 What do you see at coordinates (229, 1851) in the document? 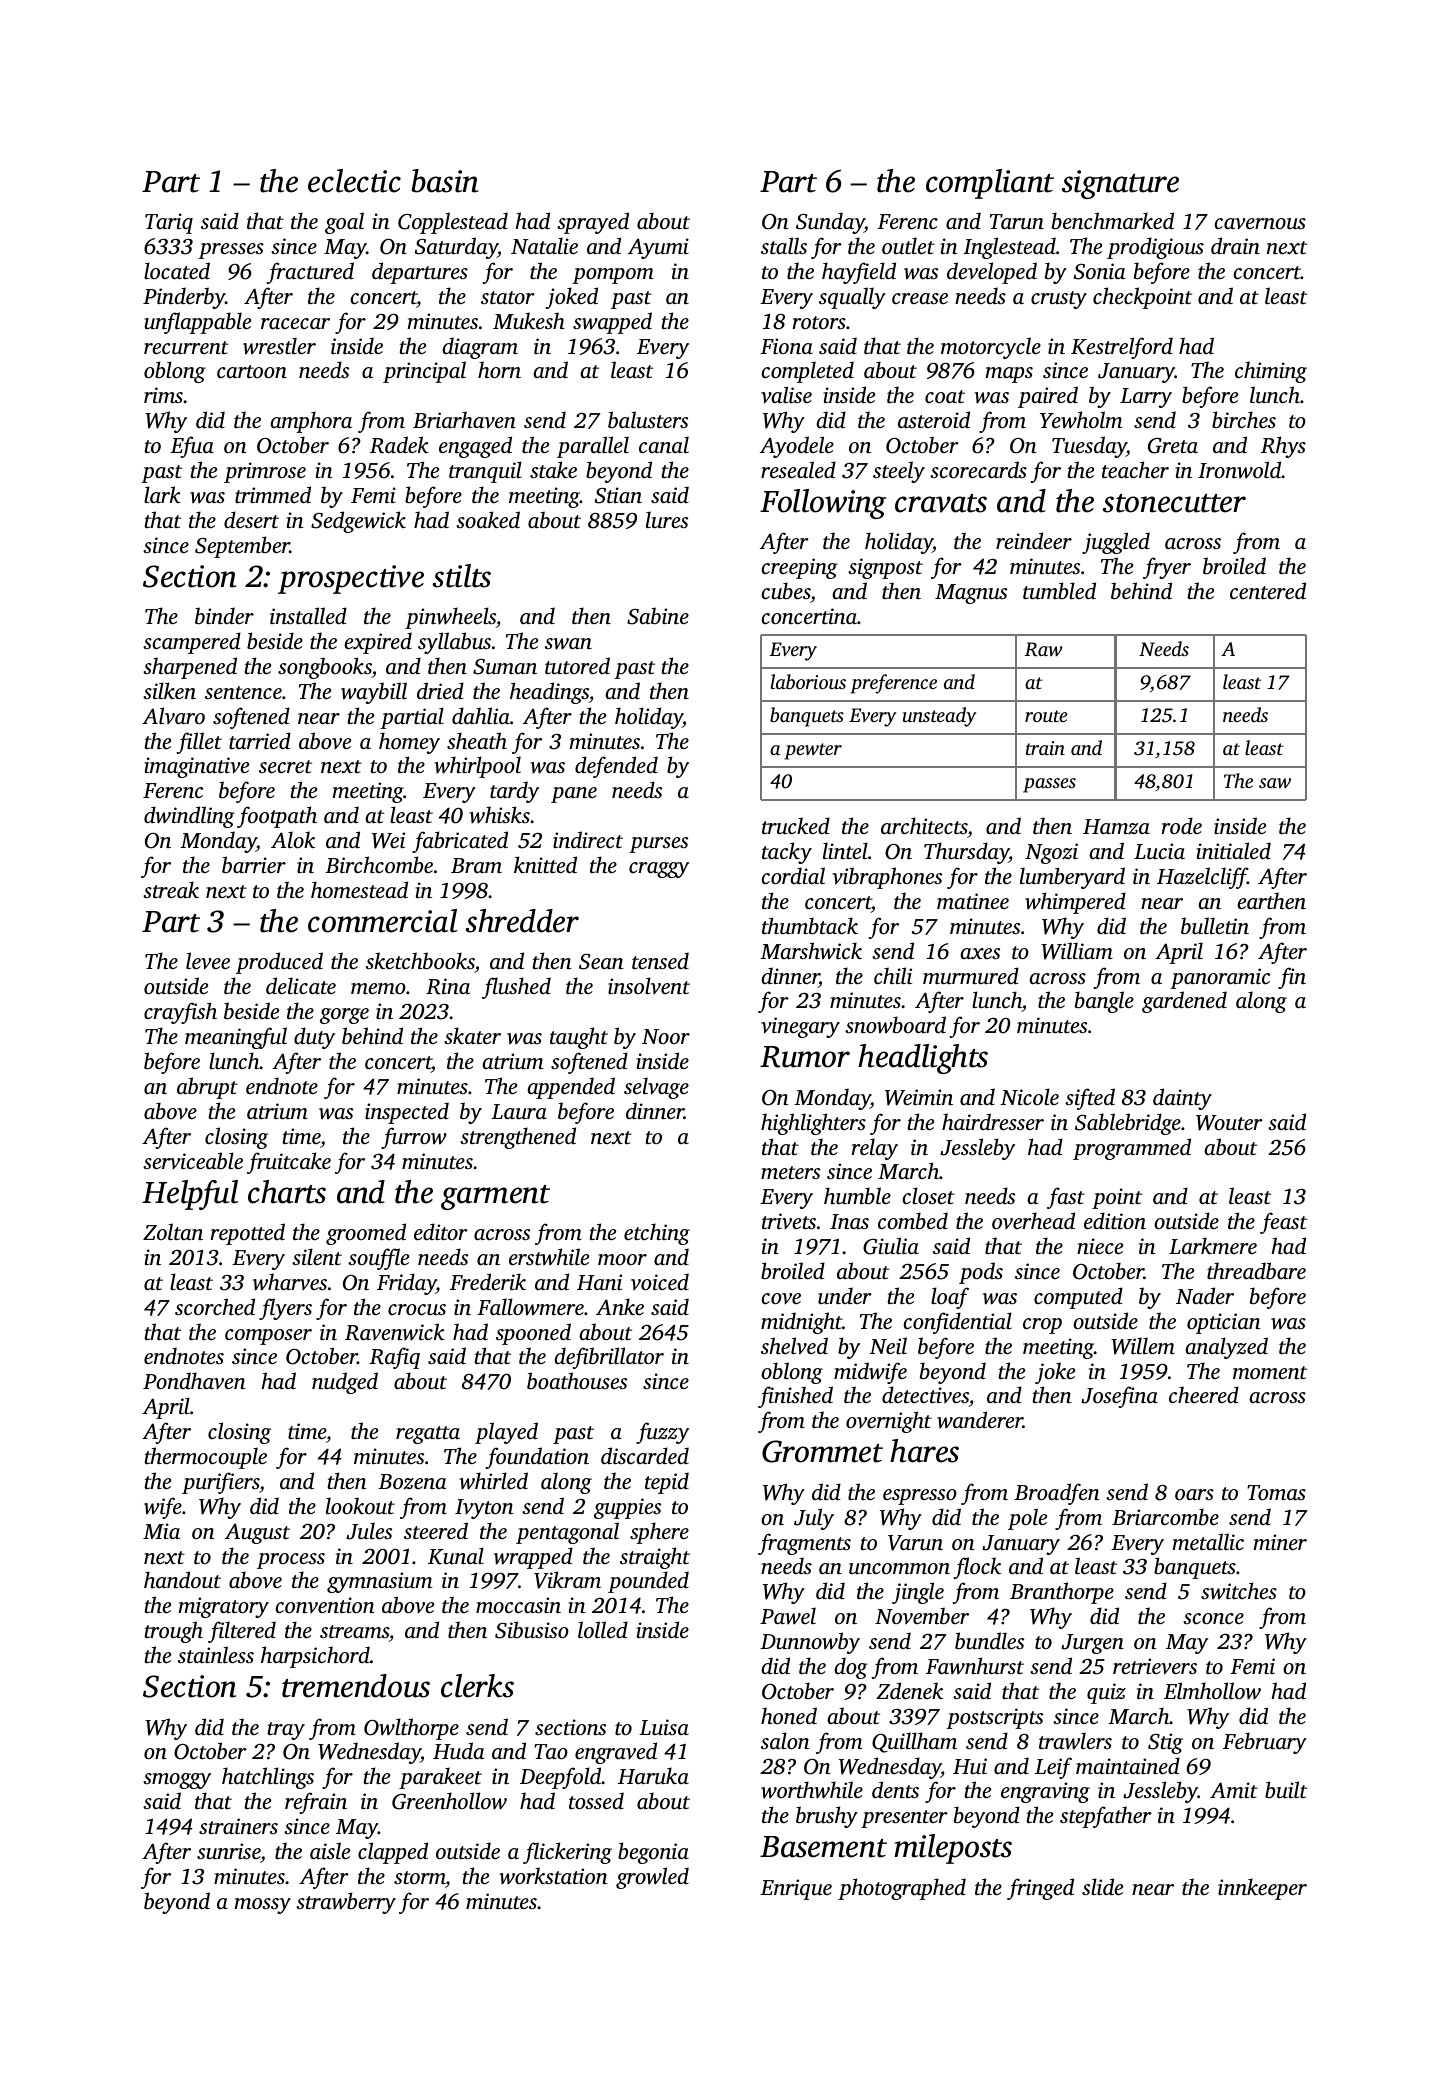
I see `sunrise` at bounding box center [229, 1851].
